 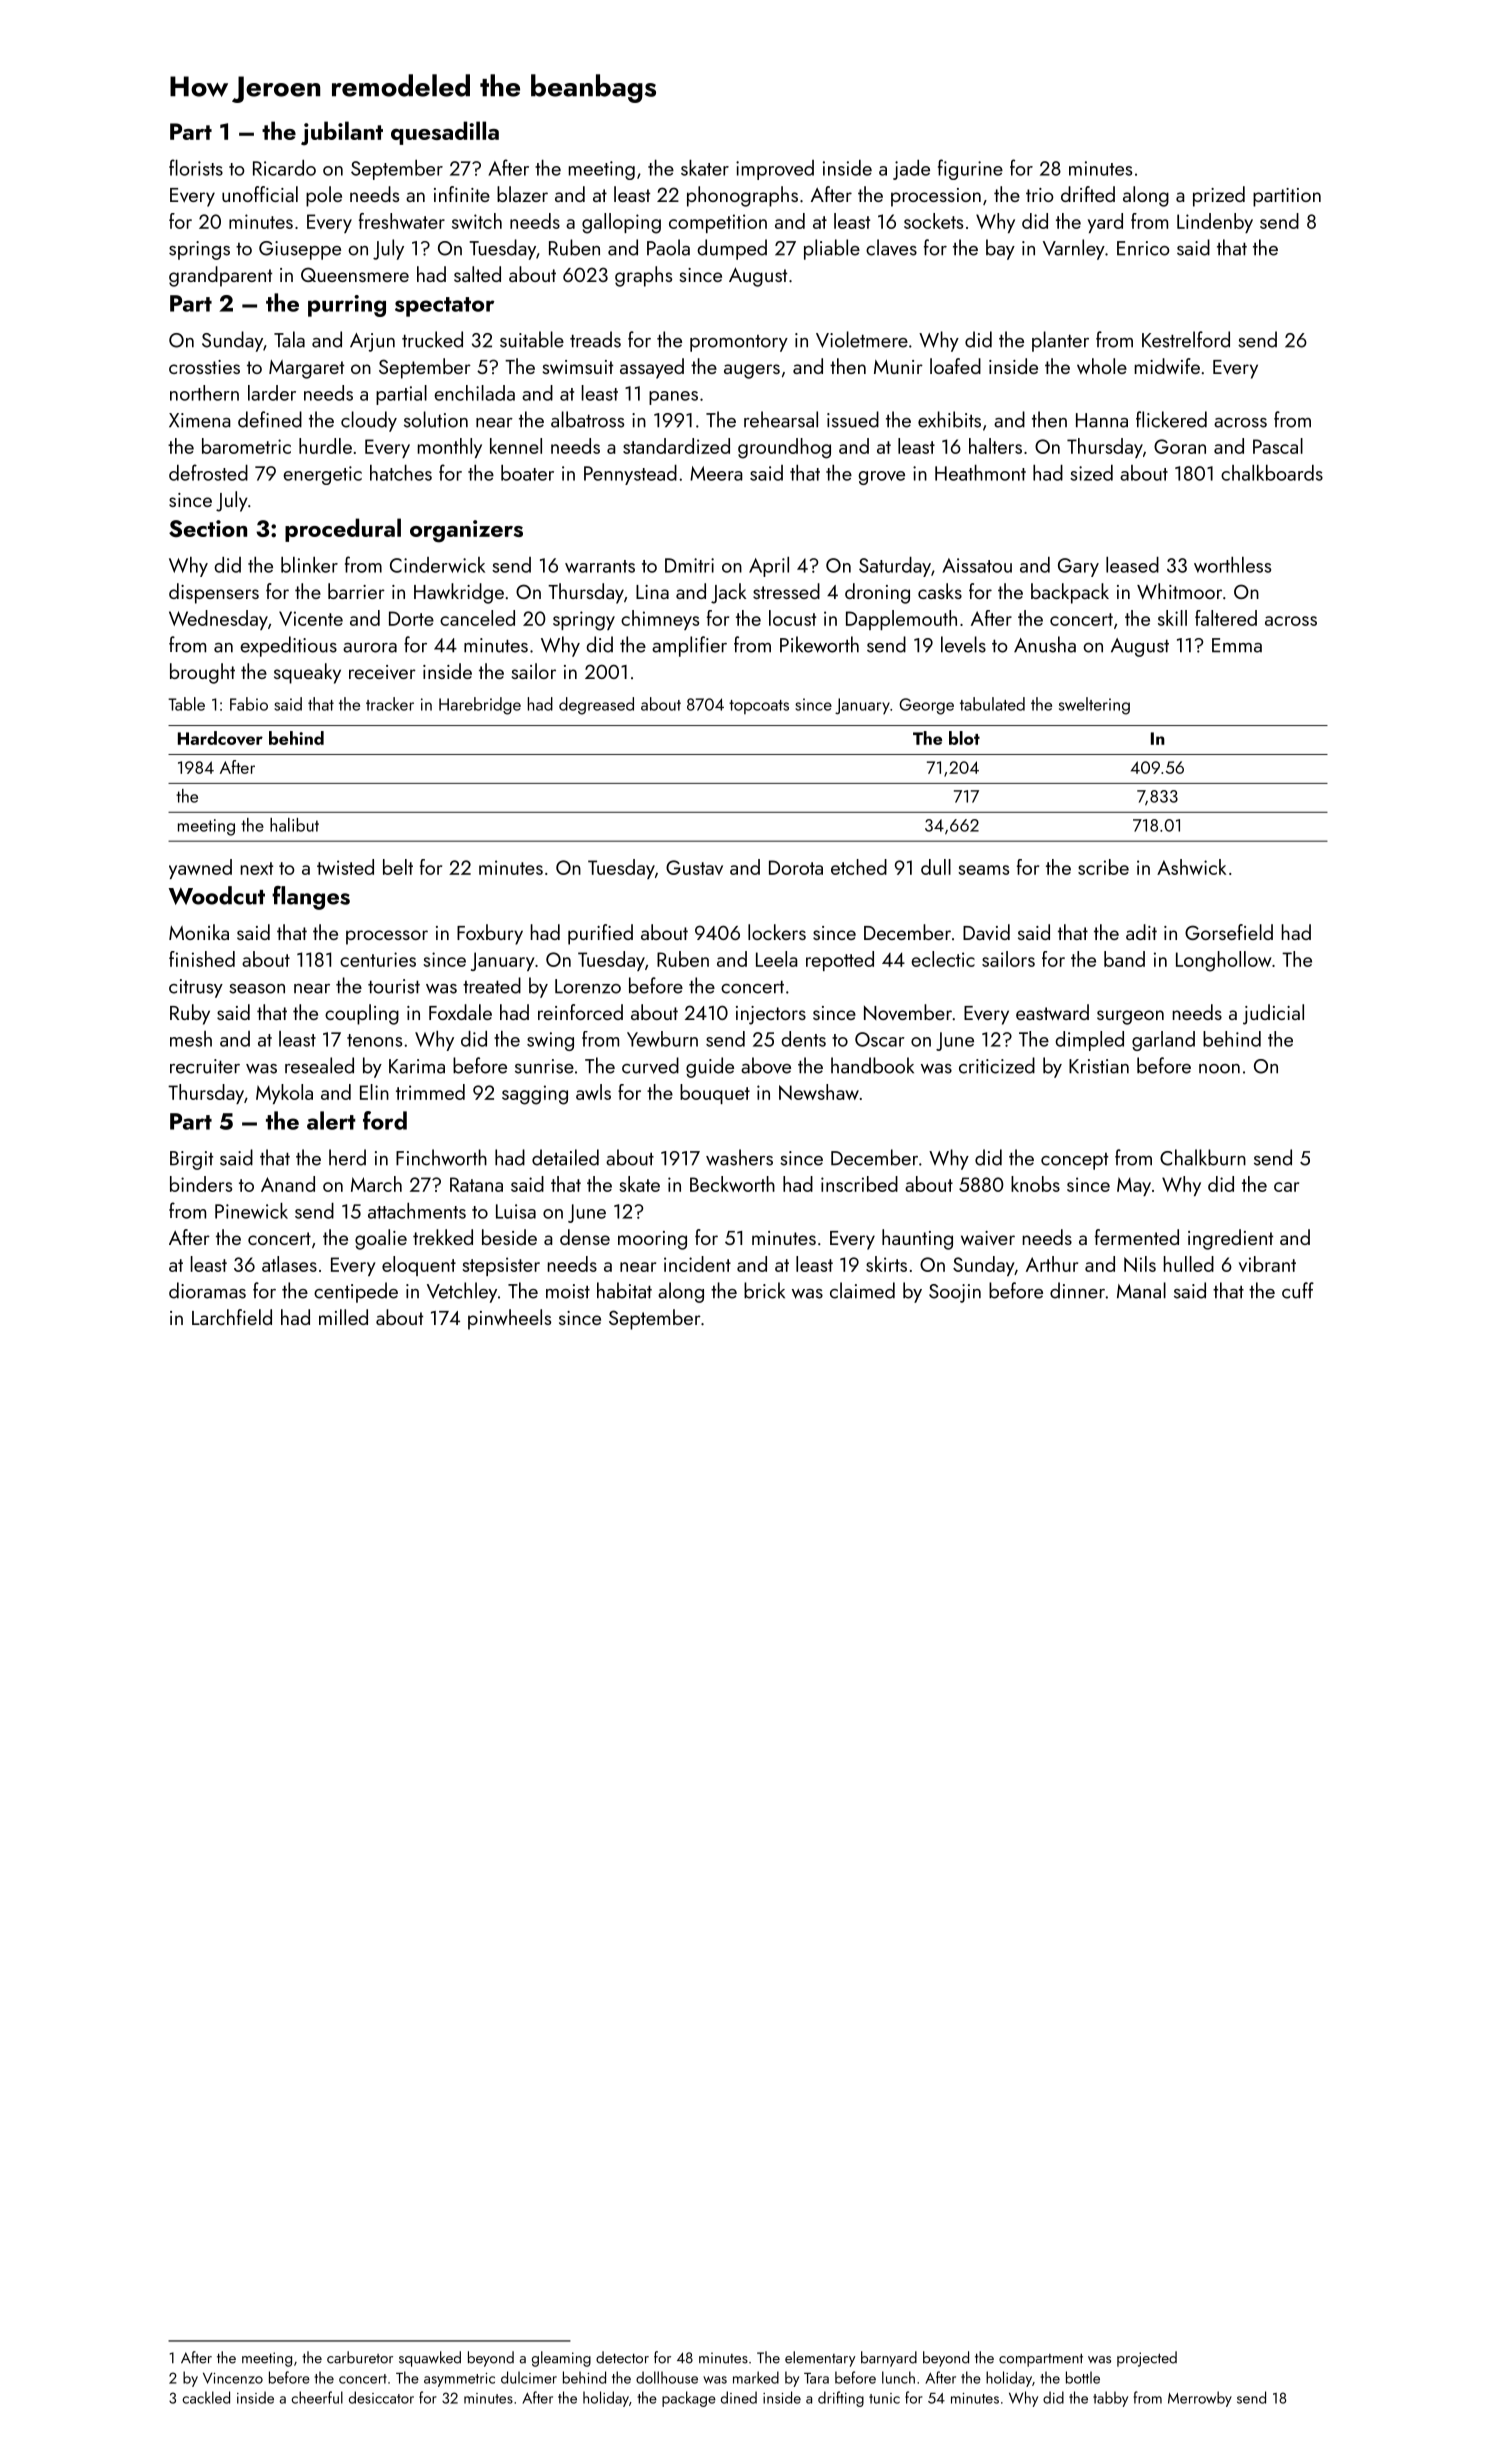 What do you see at coordinates (233, 2378) in the screenshot?
I see `Vincenzo` at bounding box center [233, 2378].
